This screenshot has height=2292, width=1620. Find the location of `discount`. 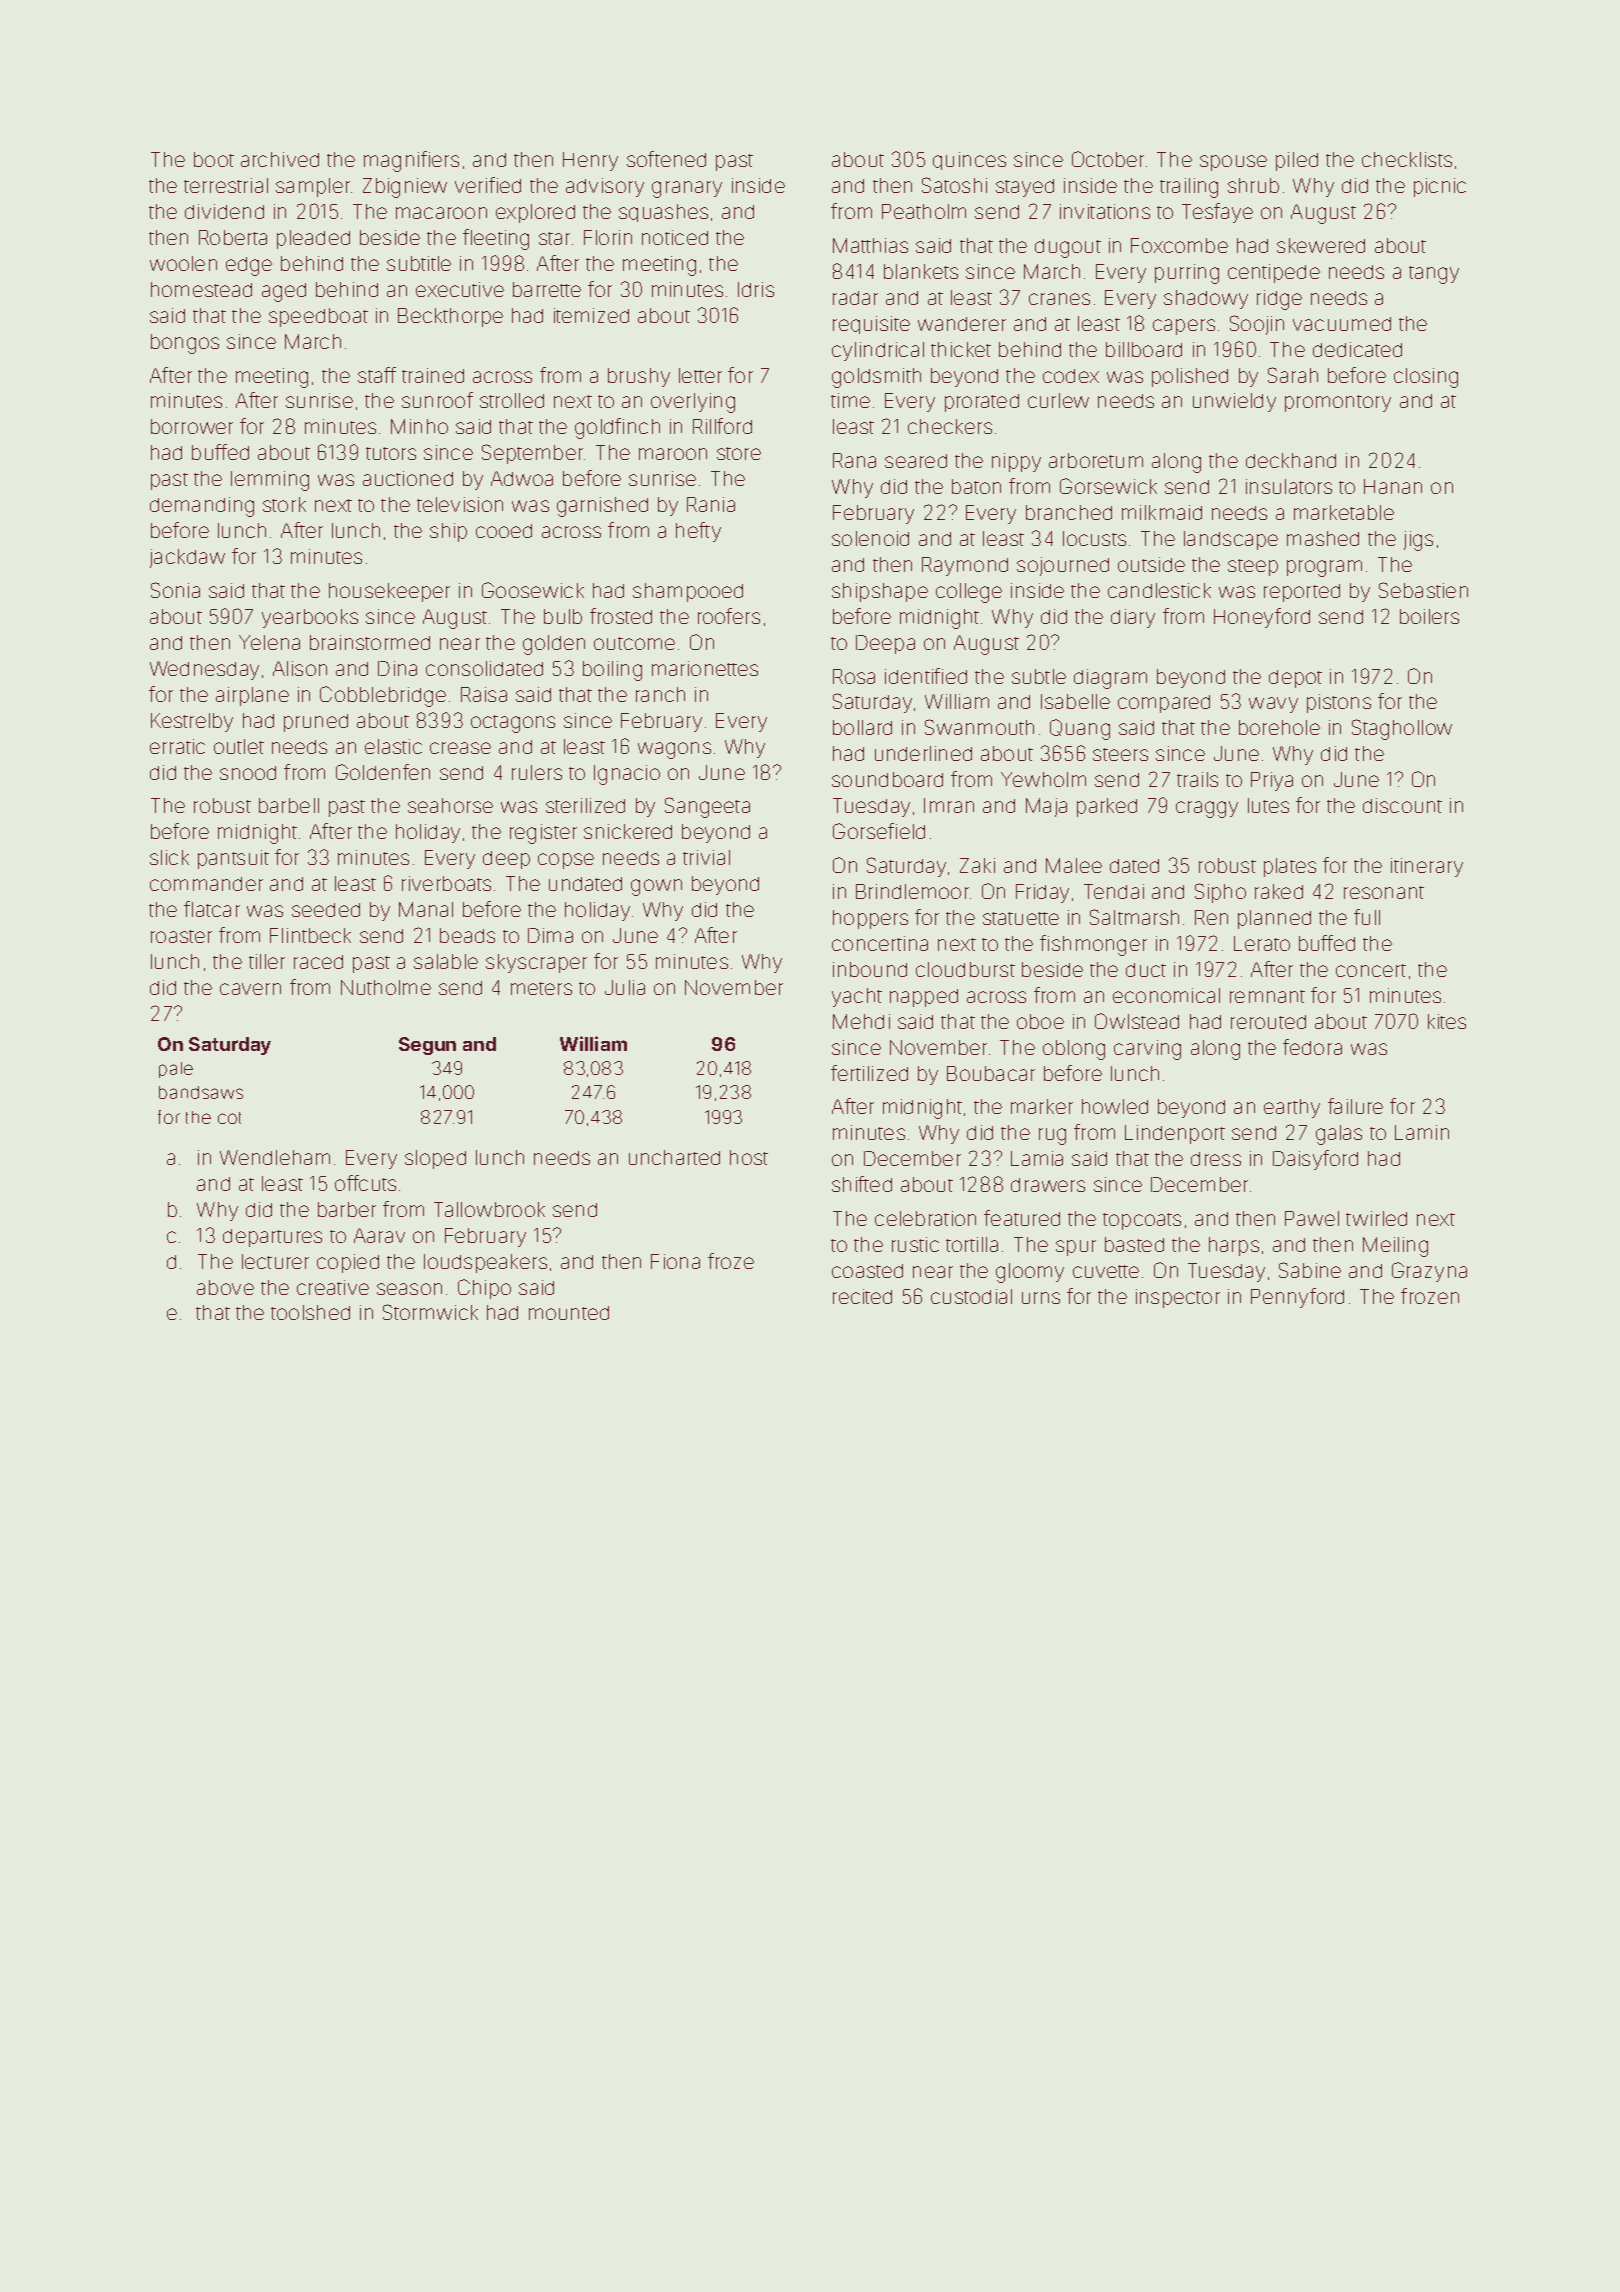

discount is located at coordinates (1402, 805).
